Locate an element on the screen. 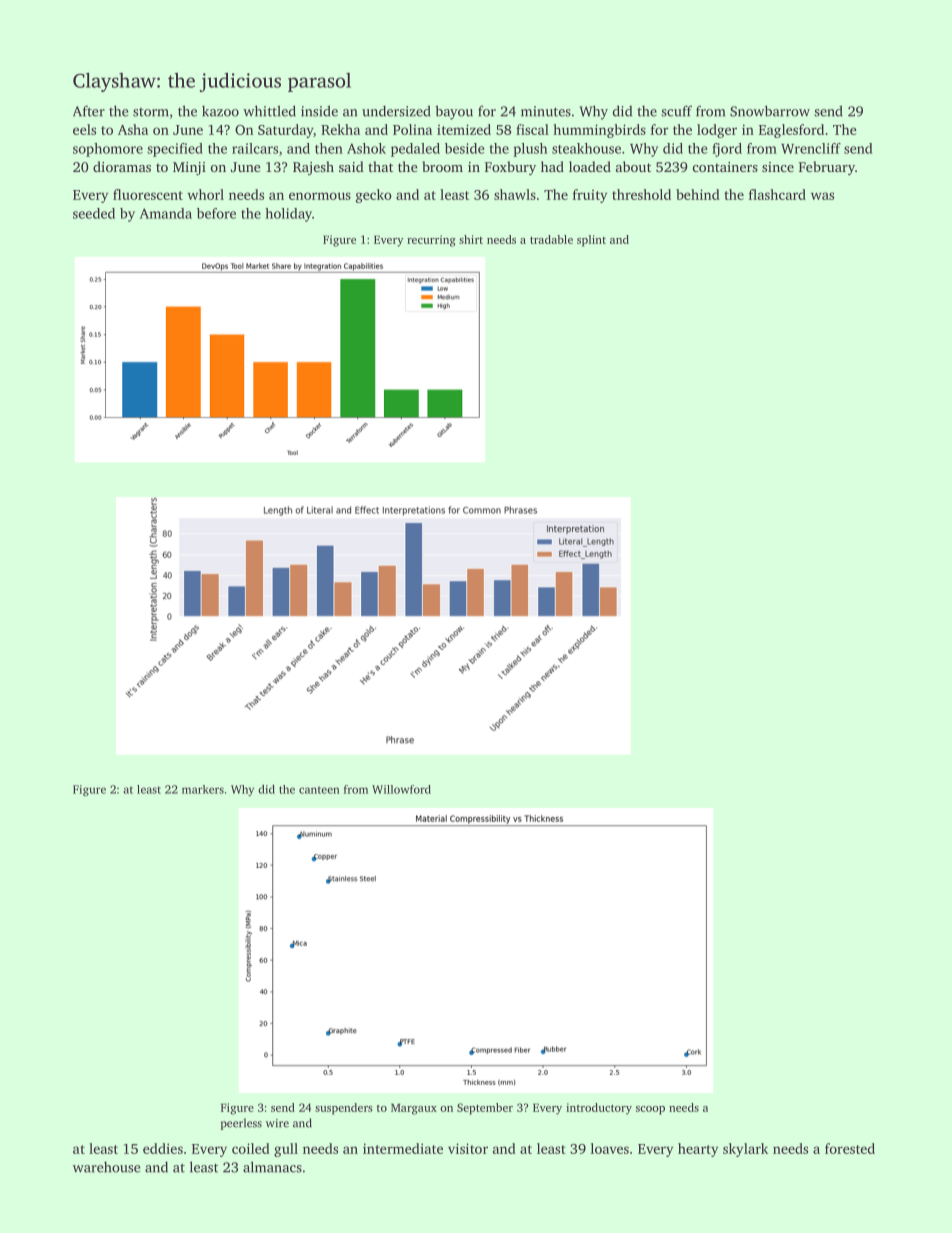  kazoo is located at coordinates (220, 111).
